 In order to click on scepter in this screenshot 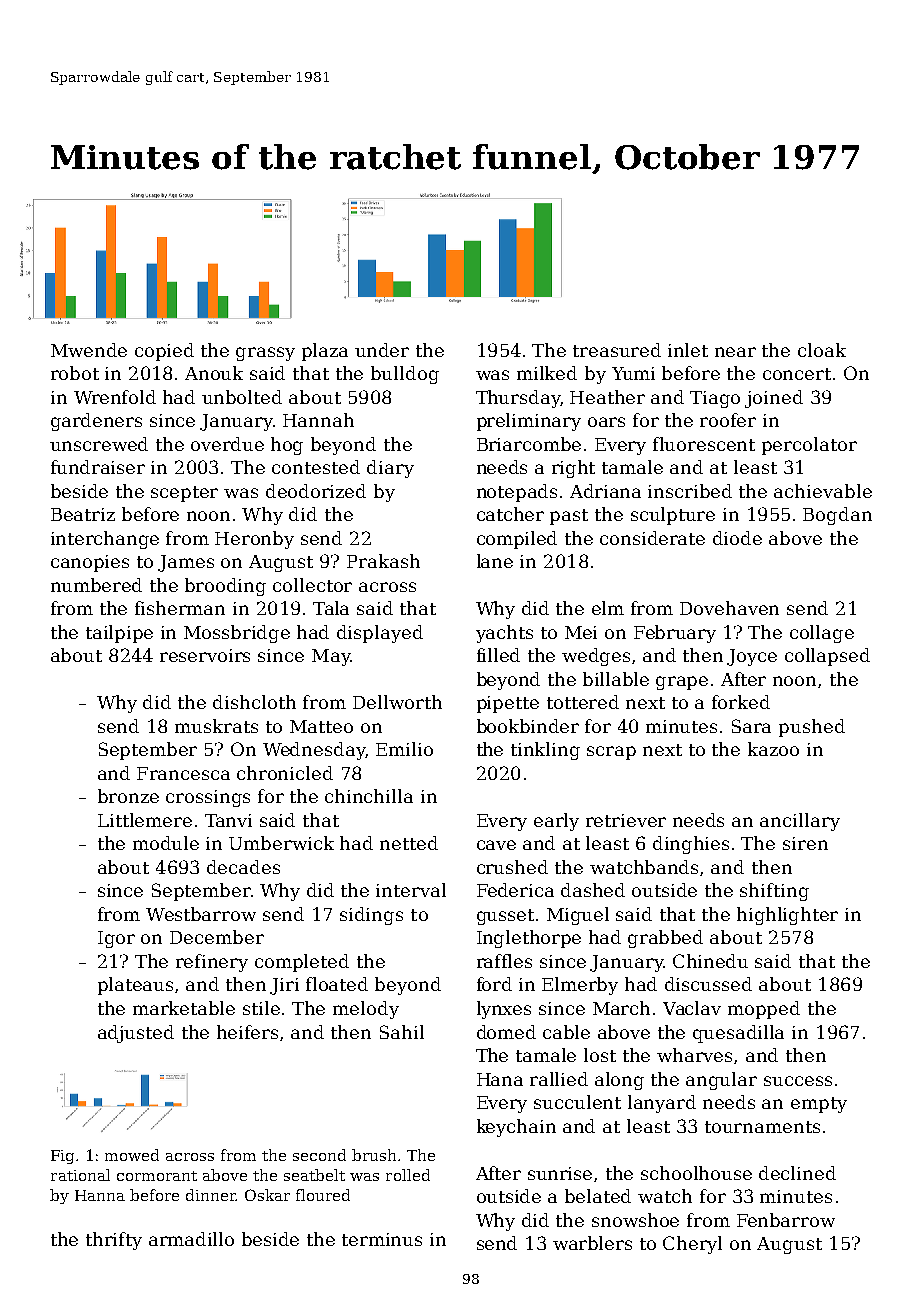, I will do `click(184, 494)`.
